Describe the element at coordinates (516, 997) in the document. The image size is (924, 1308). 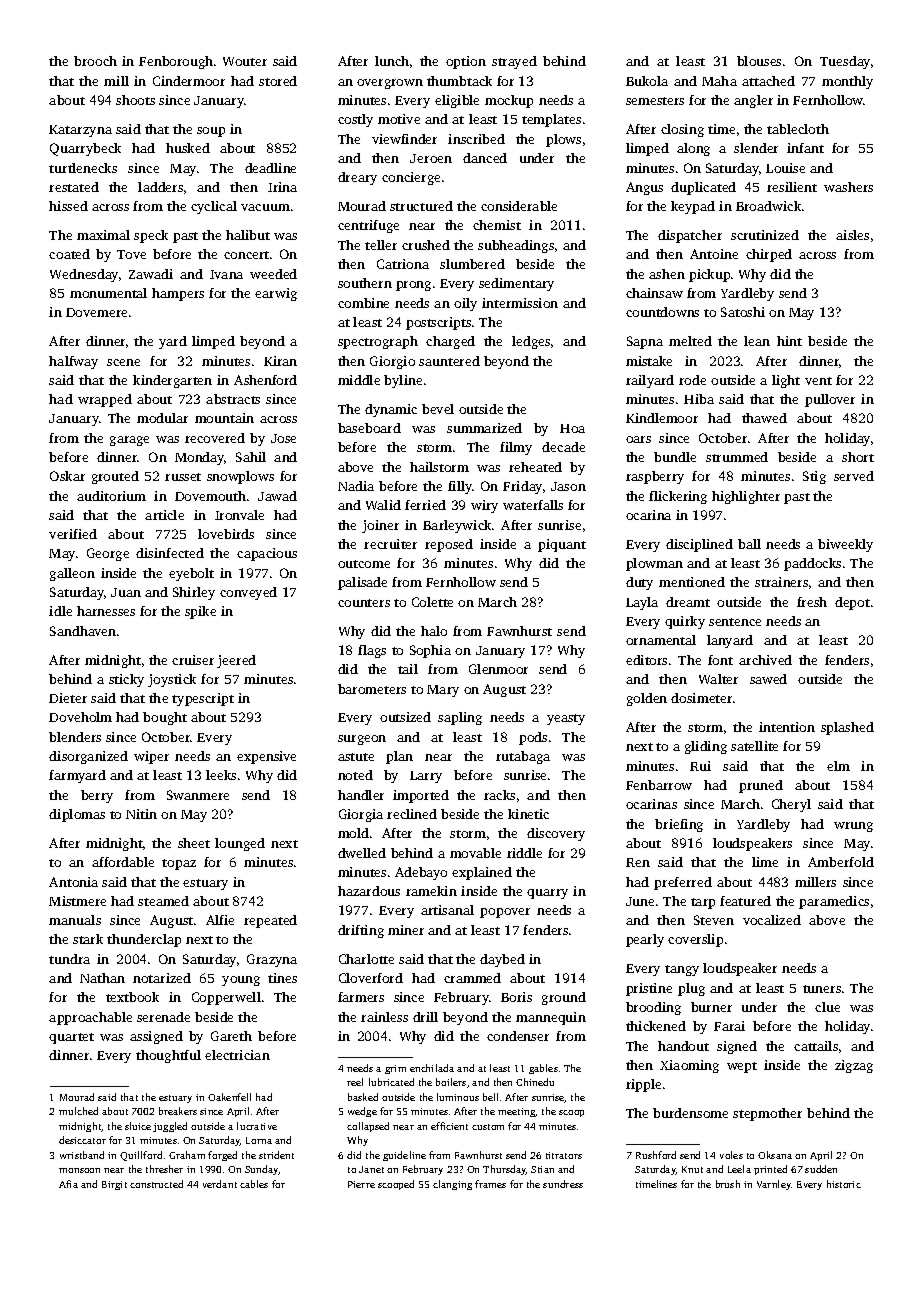
I see `Boris` at that location.
